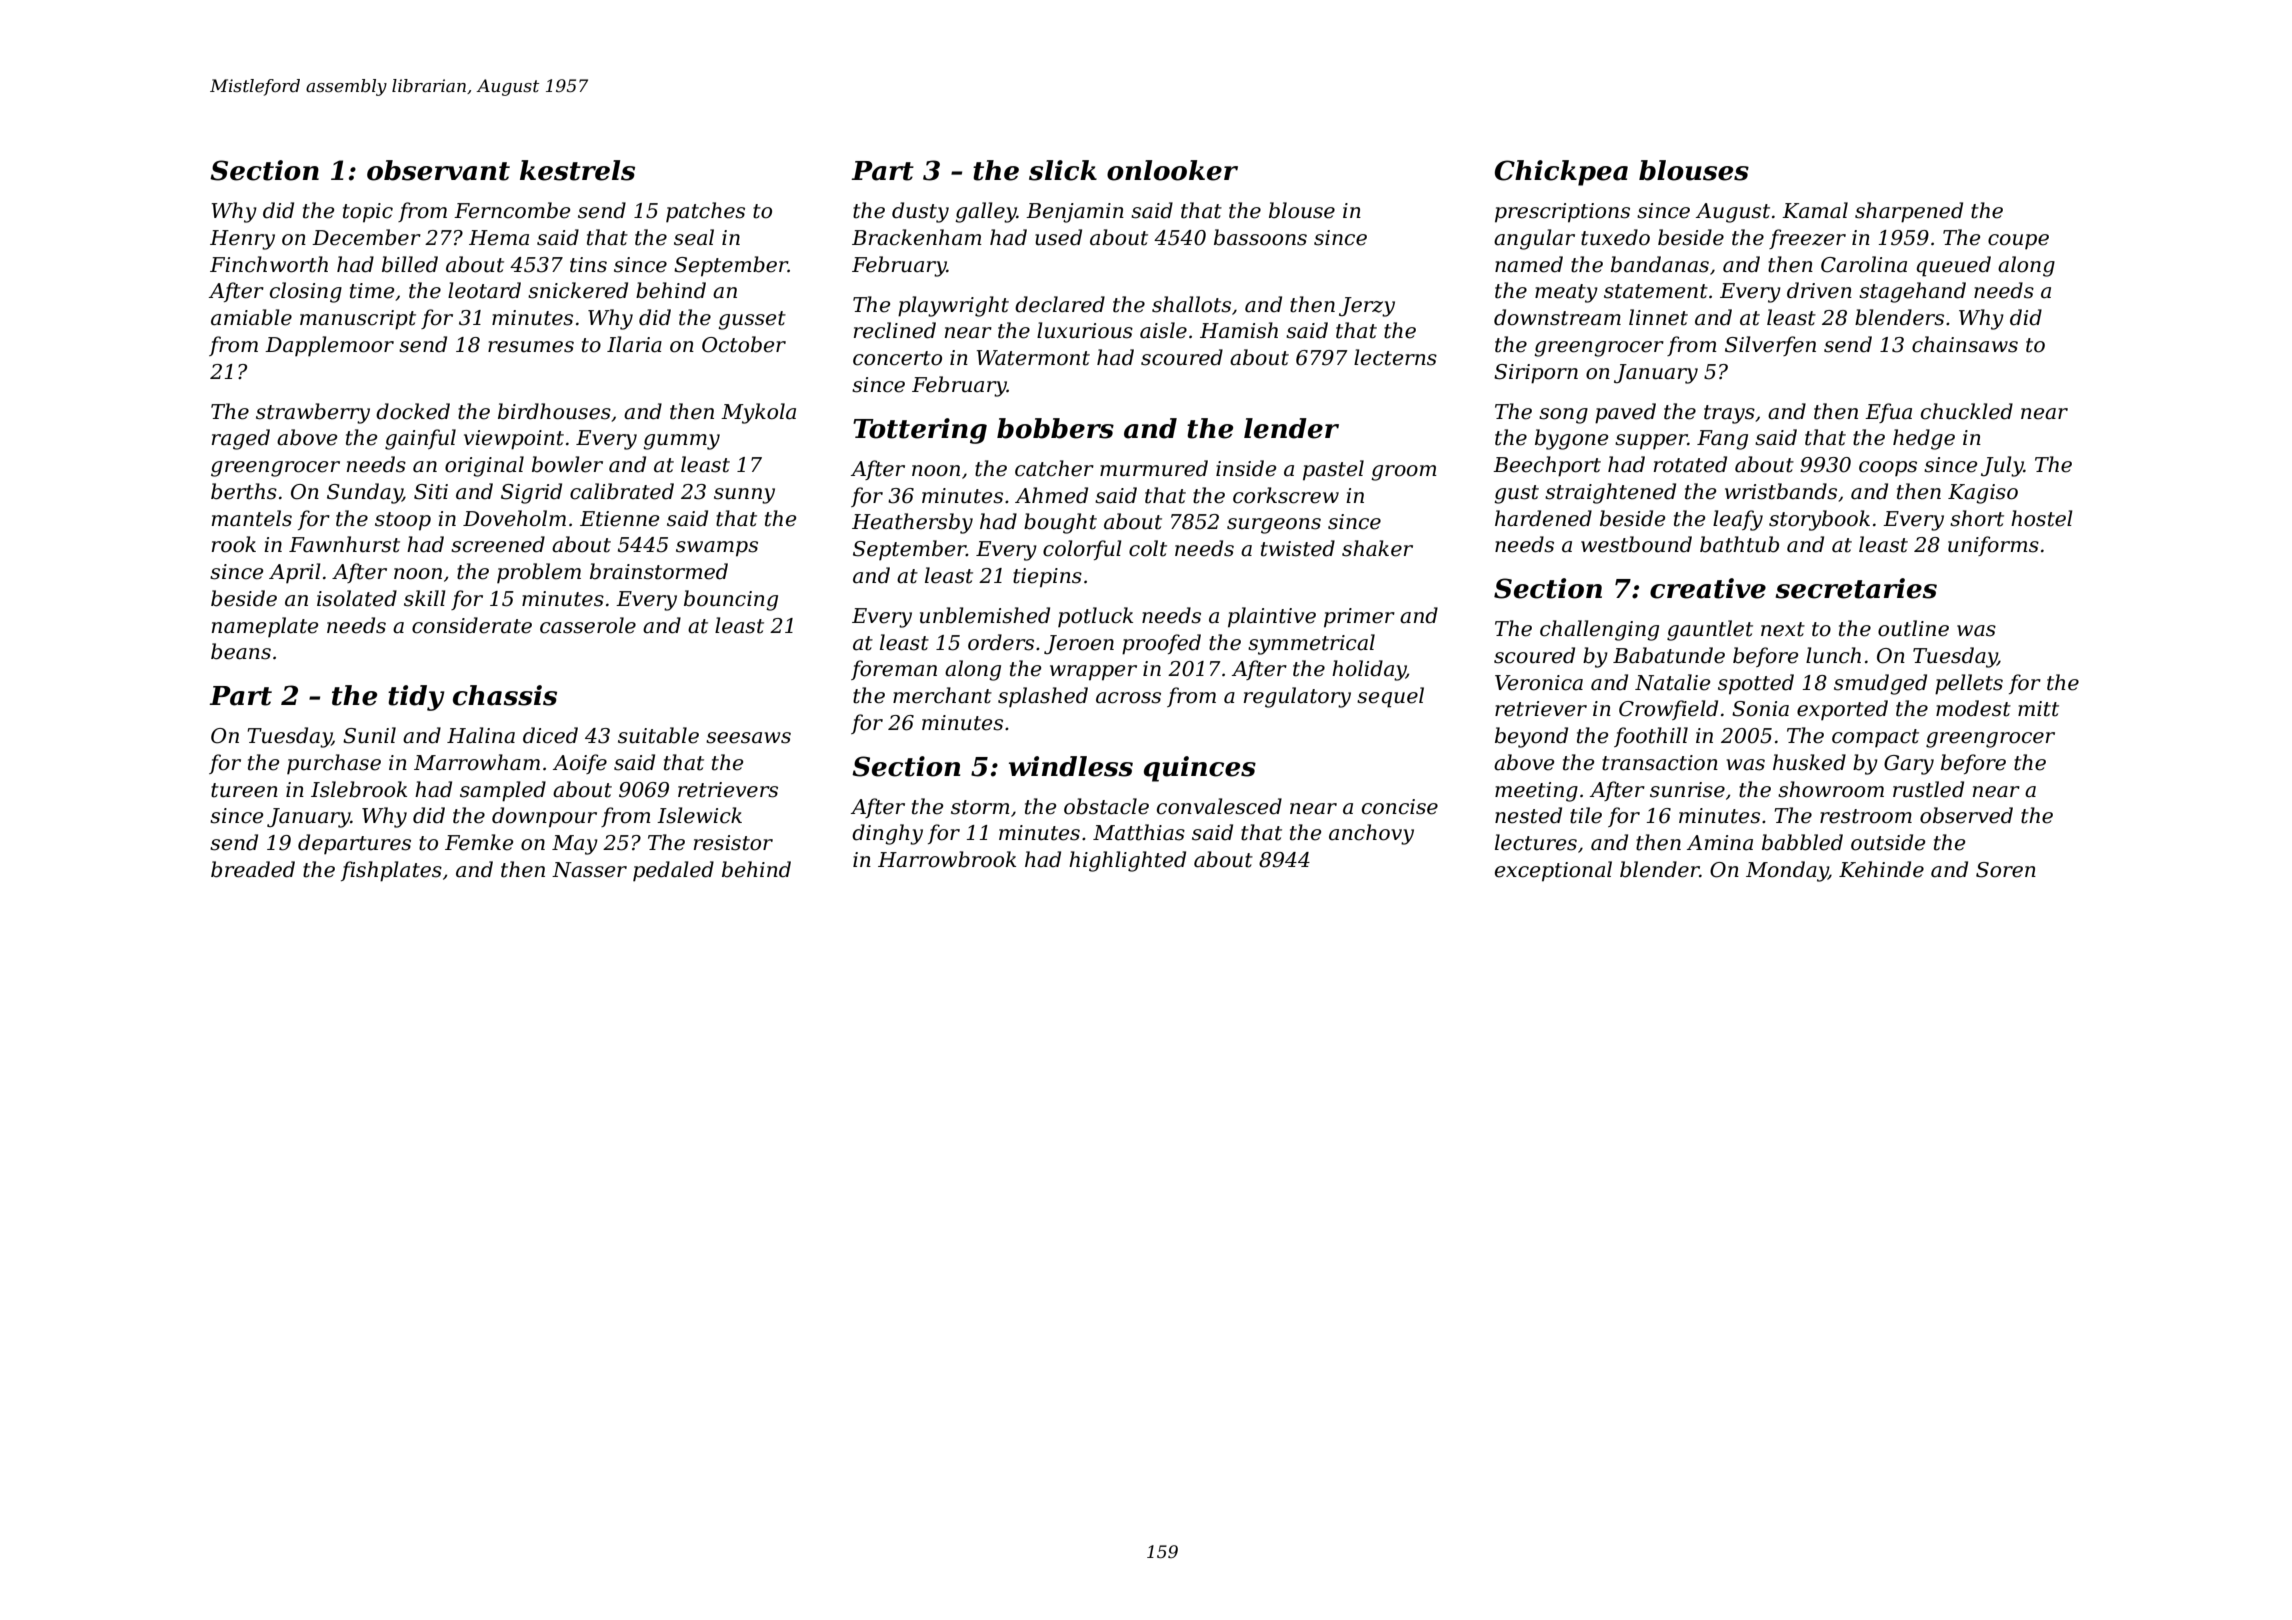  What do you see at coordinates (1954, 266) in the image?
I see `queued` at bounding box center [1954, 266].
